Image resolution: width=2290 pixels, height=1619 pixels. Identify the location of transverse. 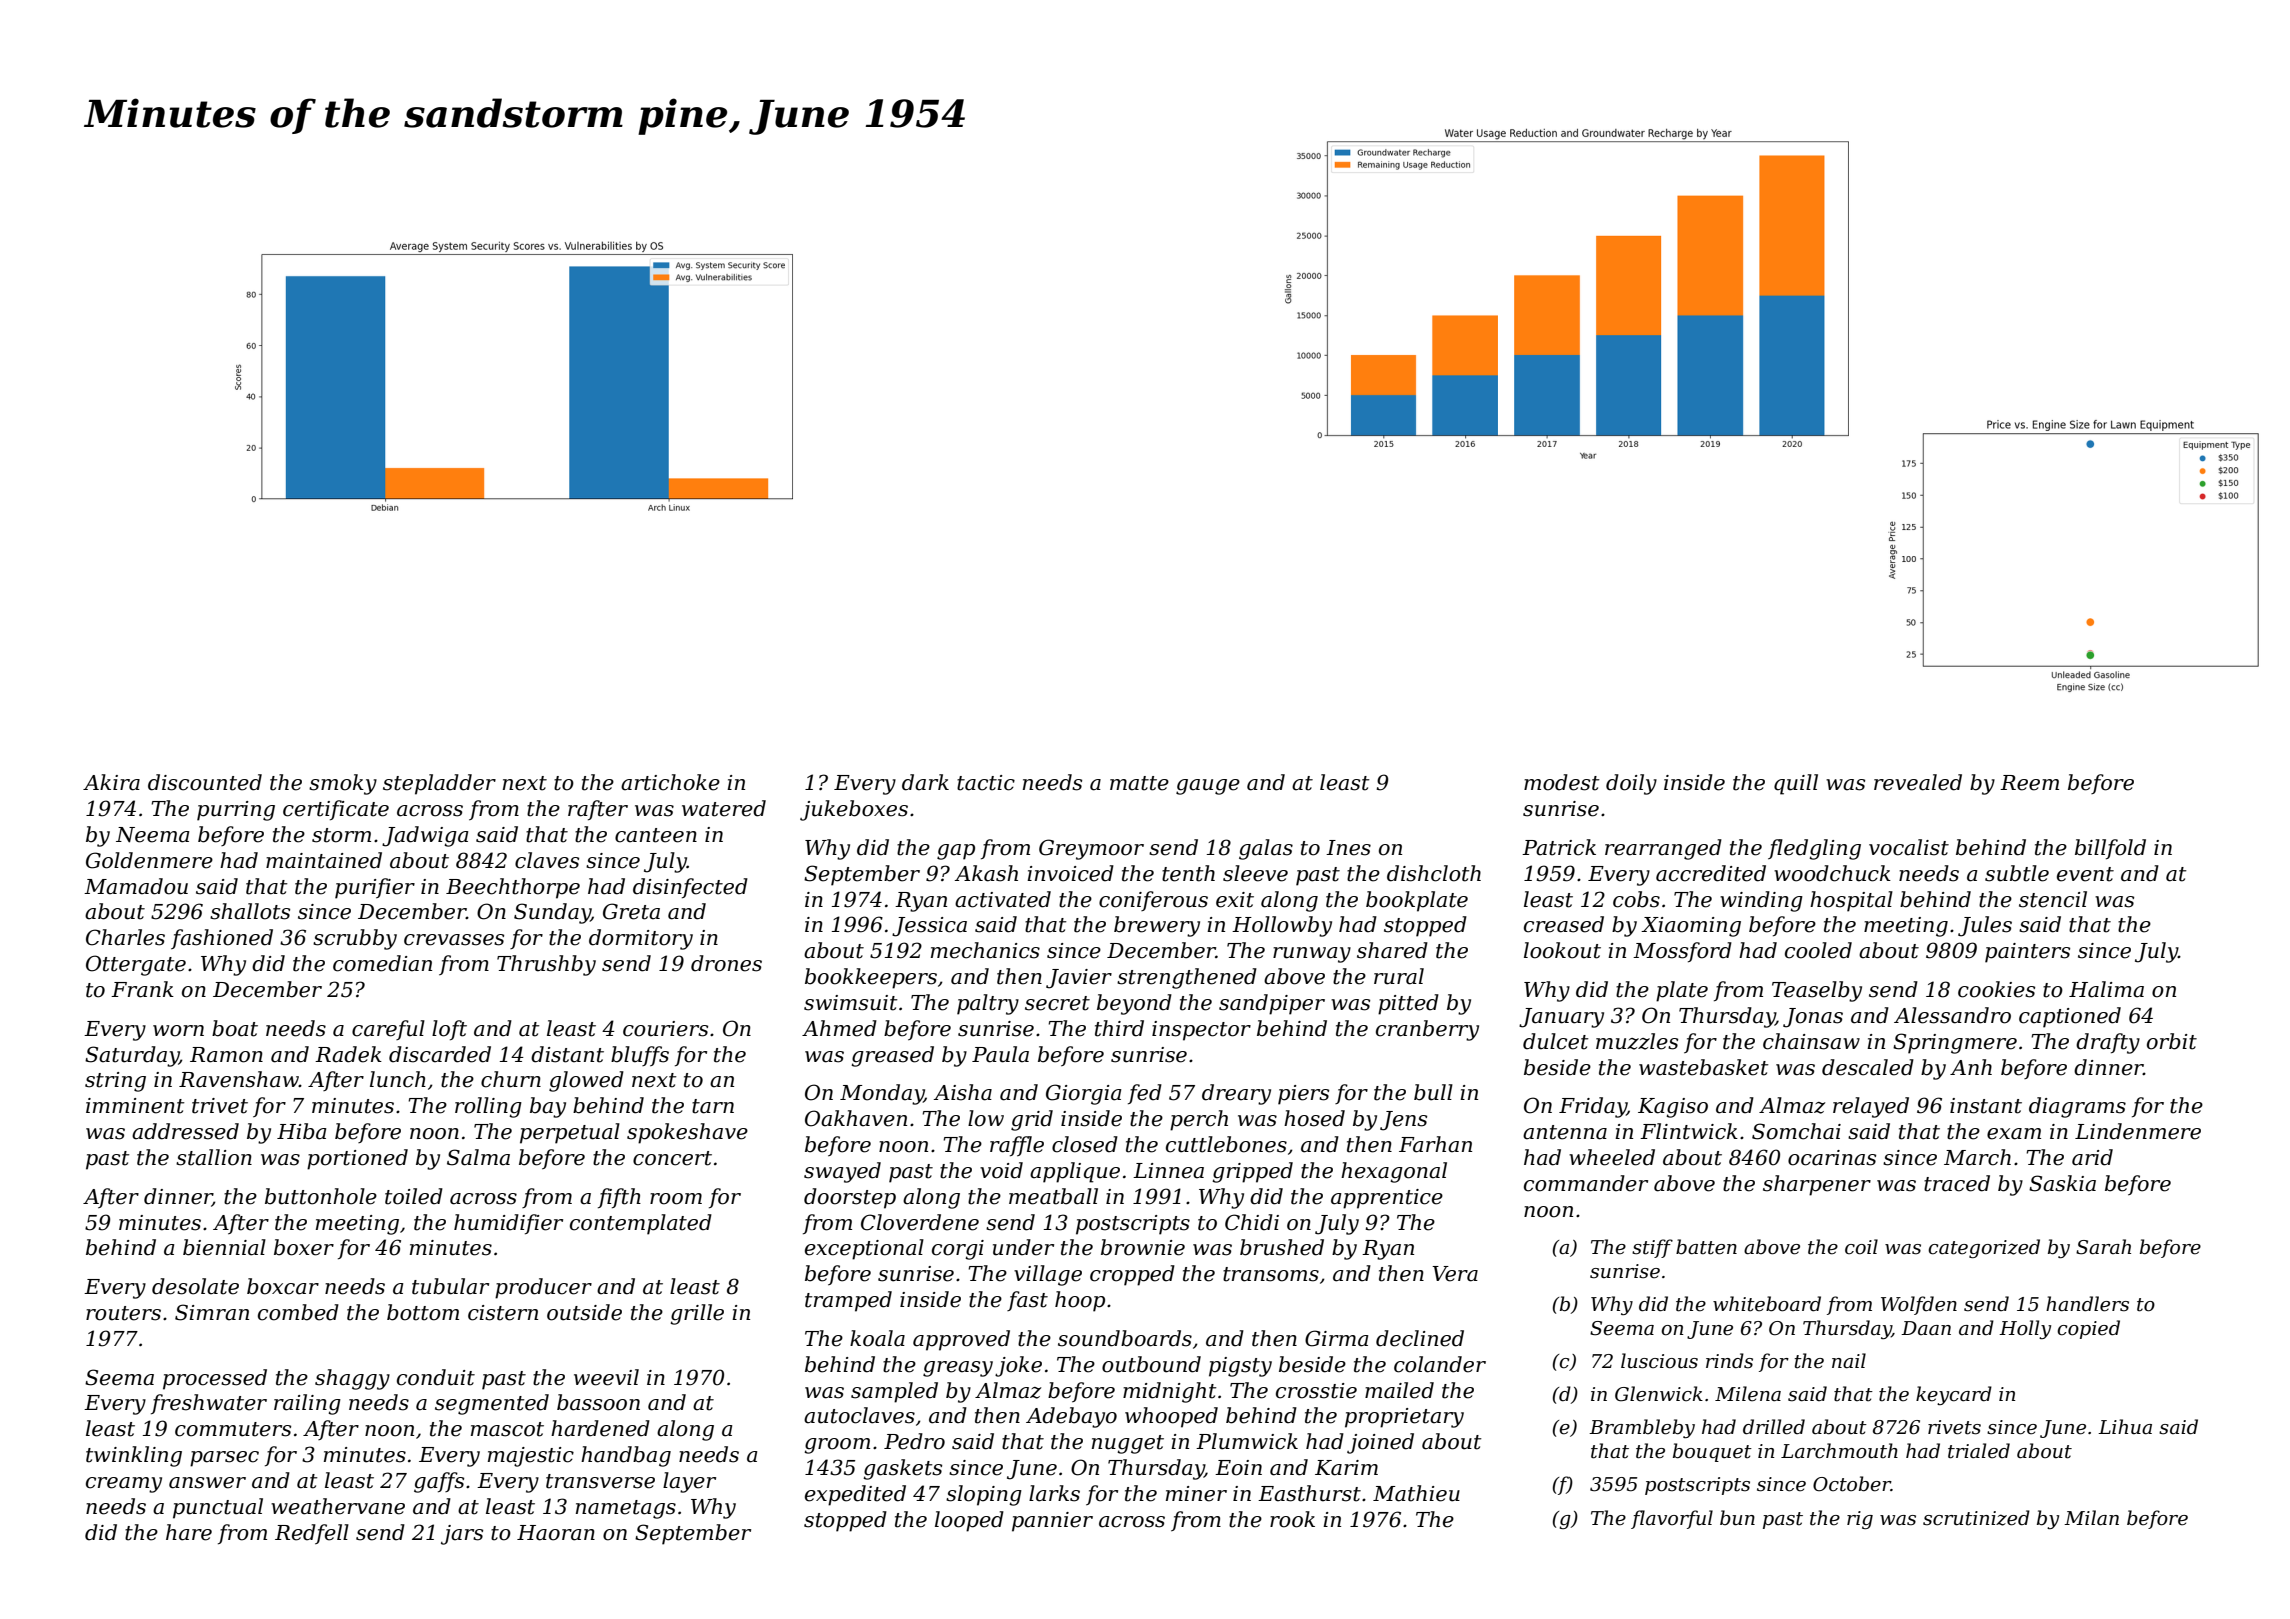
(600, 1481).
